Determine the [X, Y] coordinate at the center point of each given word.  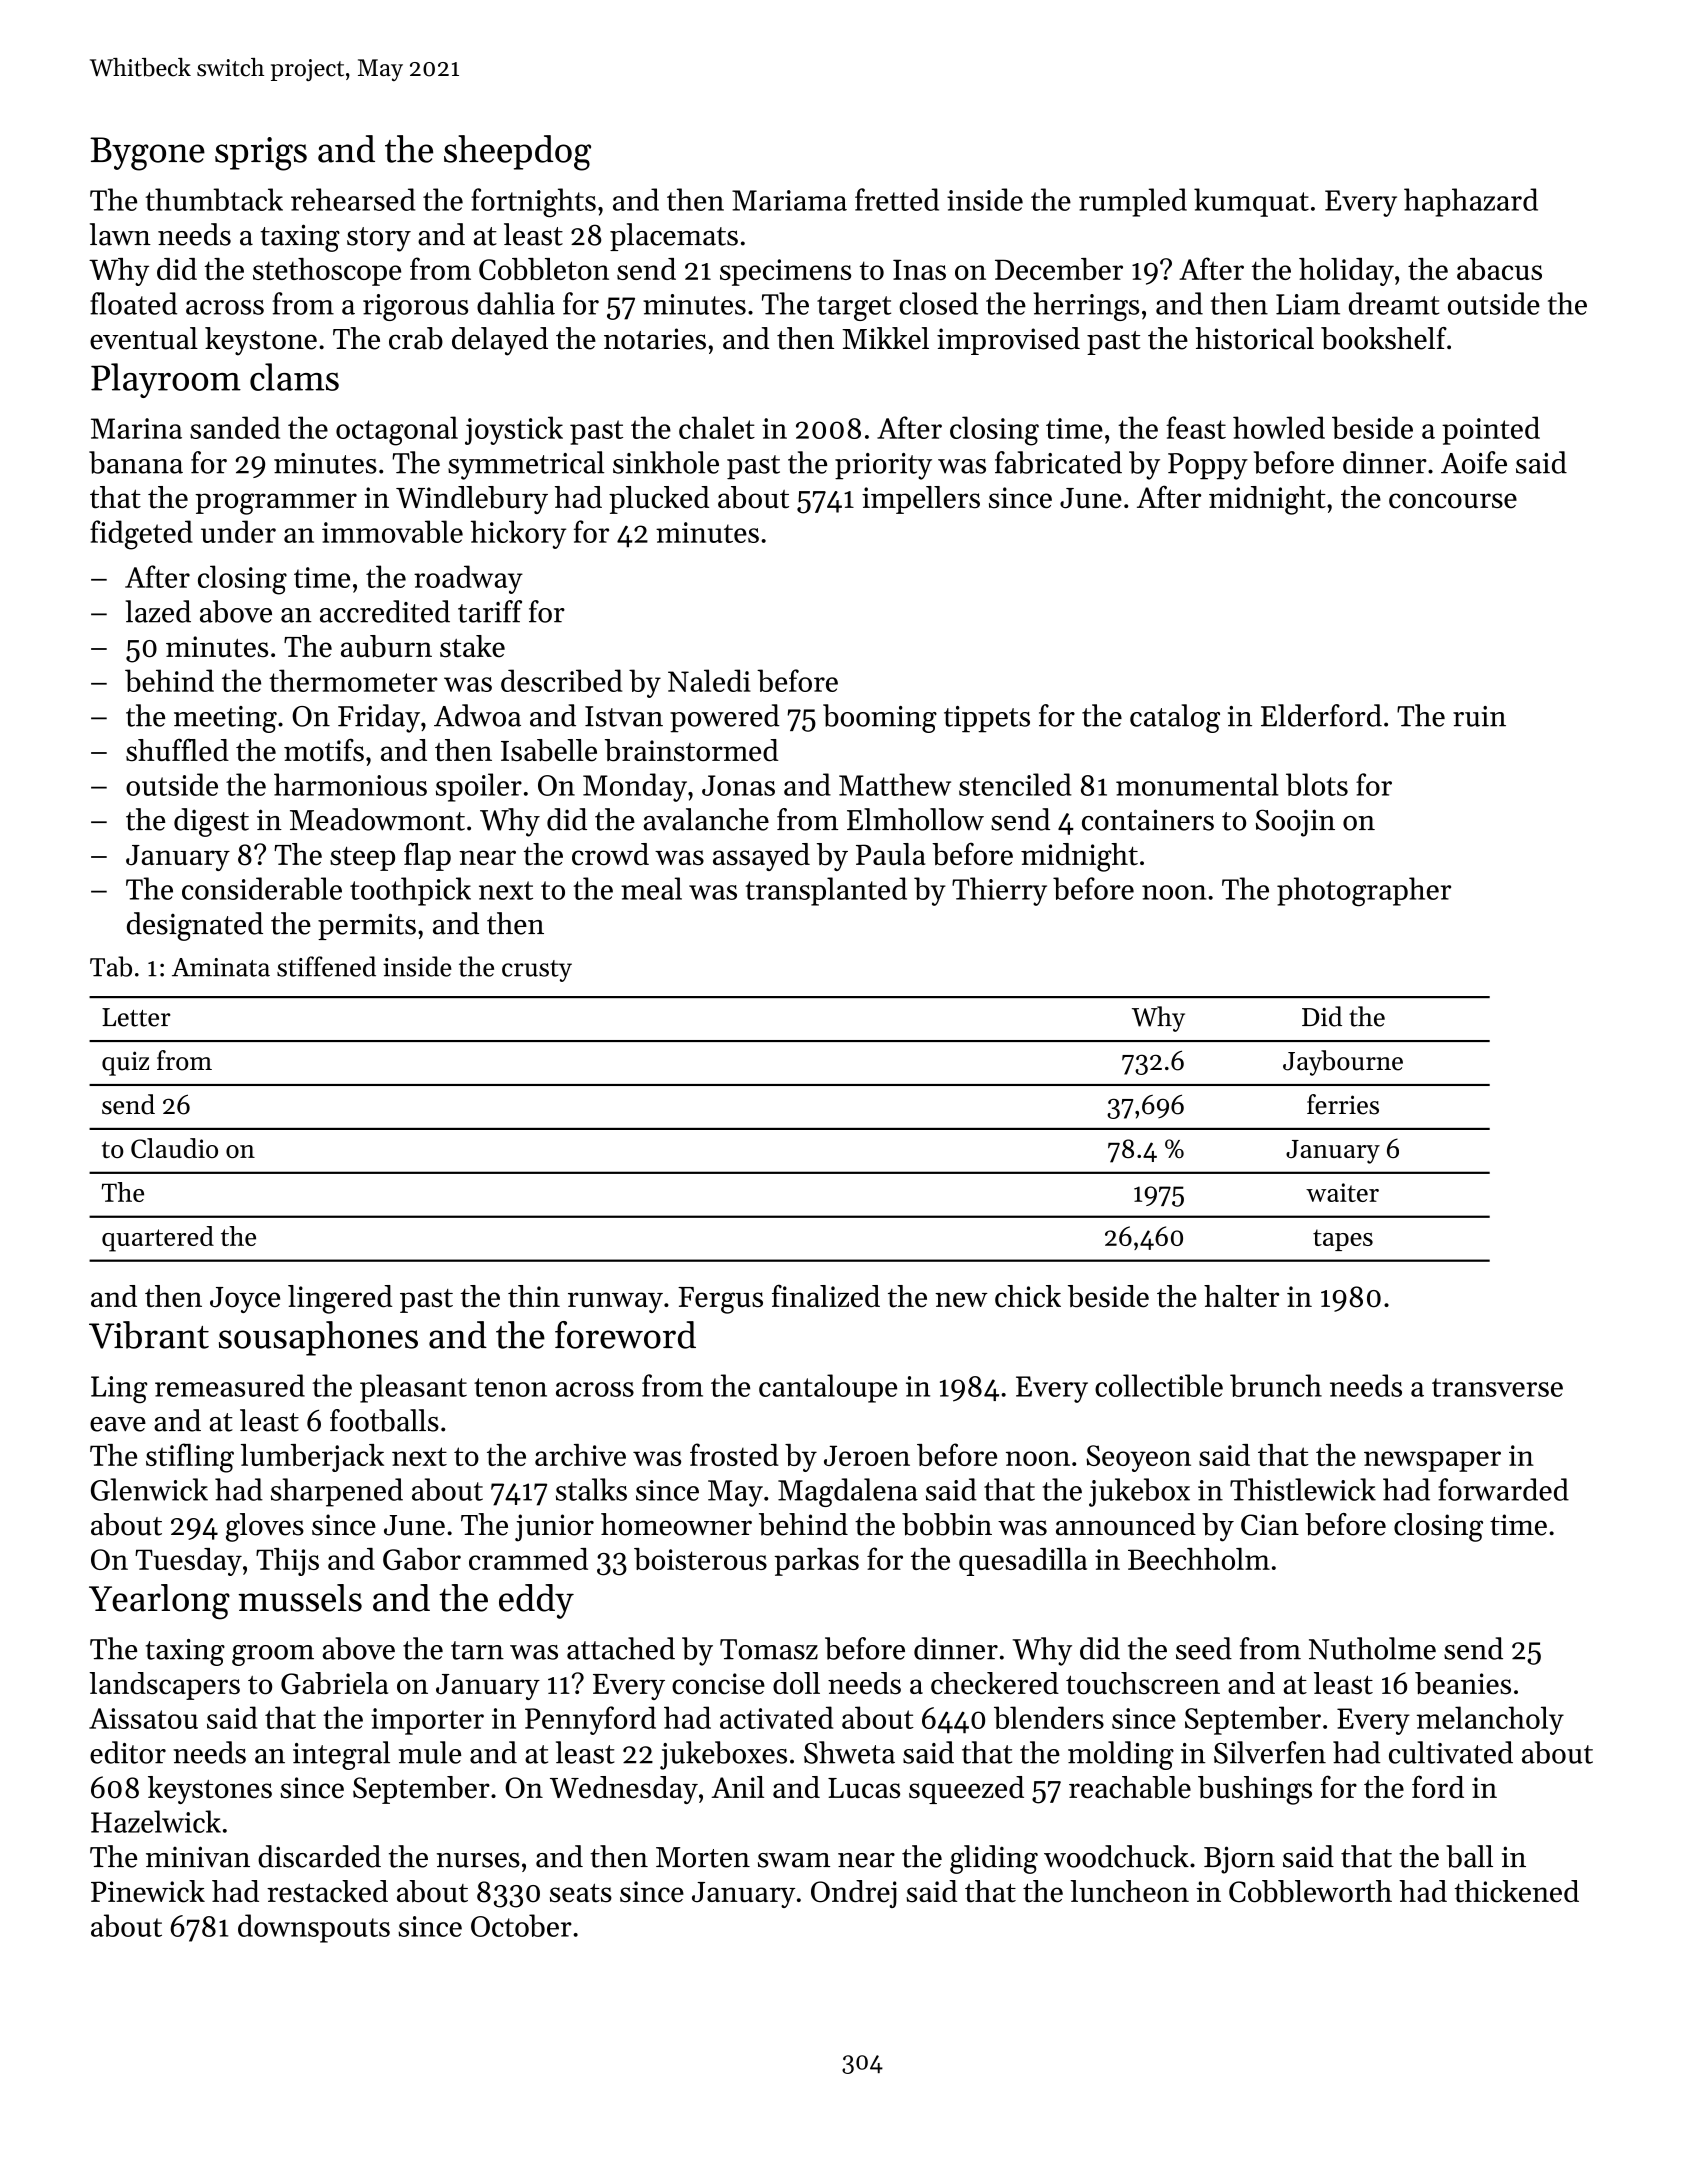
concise [718, 1684]
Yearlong [159, 1602]
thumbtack [214, 199]
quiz [125, 1063]
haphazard [1471, 202]
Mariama [789, 200]
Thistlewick [1303, 1489]
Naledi [709, 680]
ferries [1343, 1104]
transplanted [826, 891]
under [238, 531]
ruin [1479, 716]
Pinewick [148, 1891]
